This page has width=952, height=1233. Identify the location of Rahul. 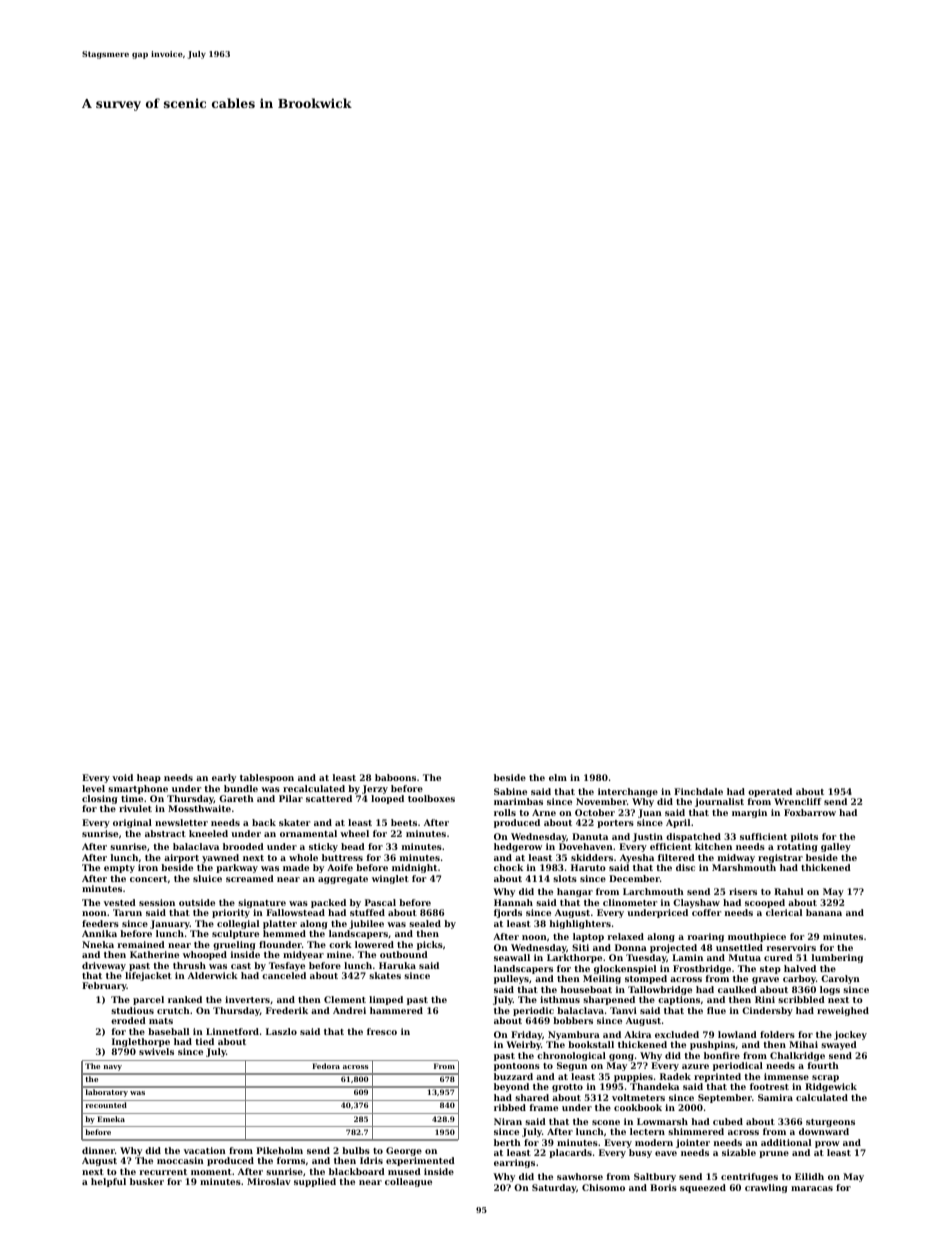
(788, 891).
